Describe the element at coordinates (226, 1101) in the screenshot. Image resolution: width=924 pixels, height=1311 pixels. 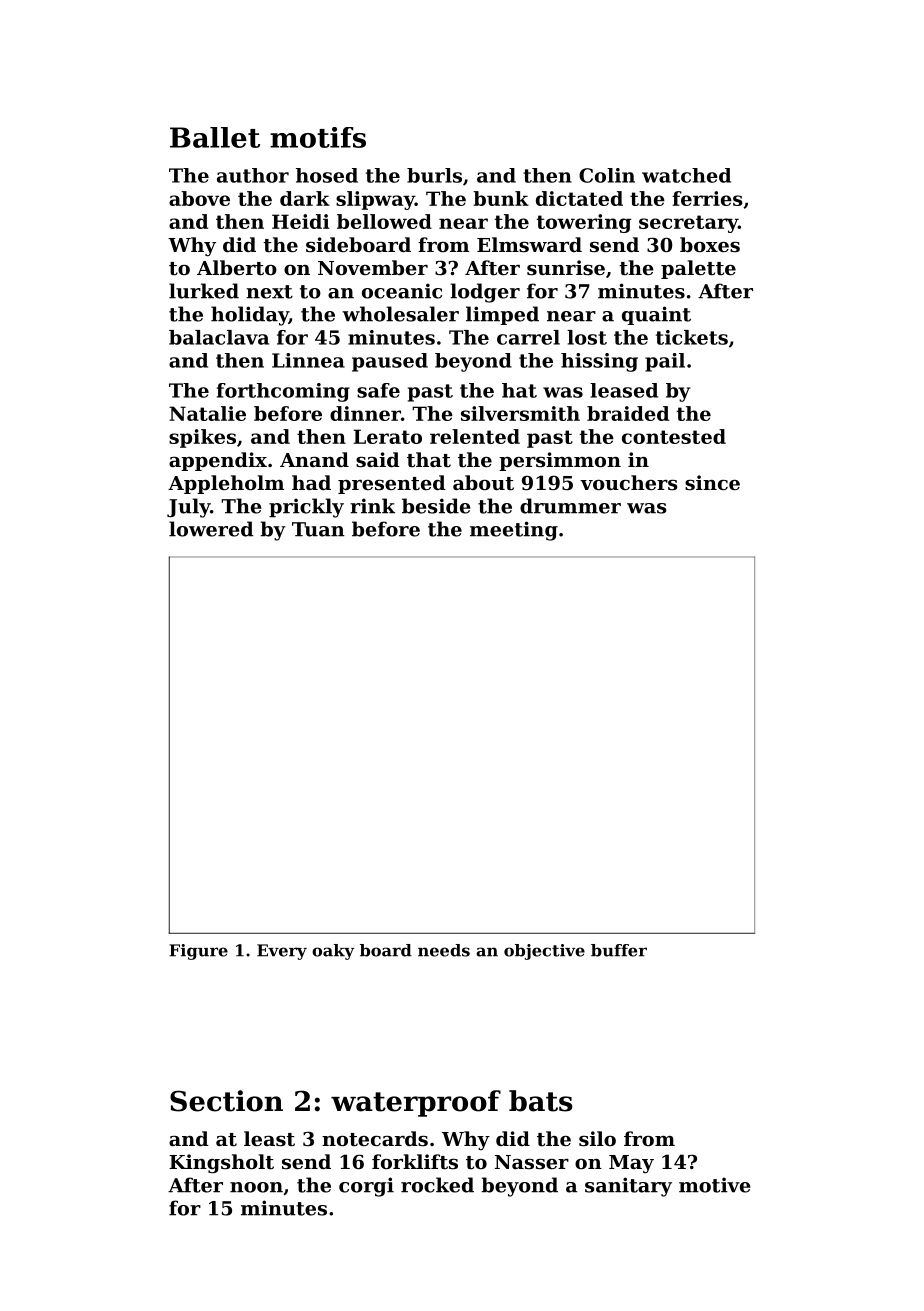
I see `Section` at that location.
